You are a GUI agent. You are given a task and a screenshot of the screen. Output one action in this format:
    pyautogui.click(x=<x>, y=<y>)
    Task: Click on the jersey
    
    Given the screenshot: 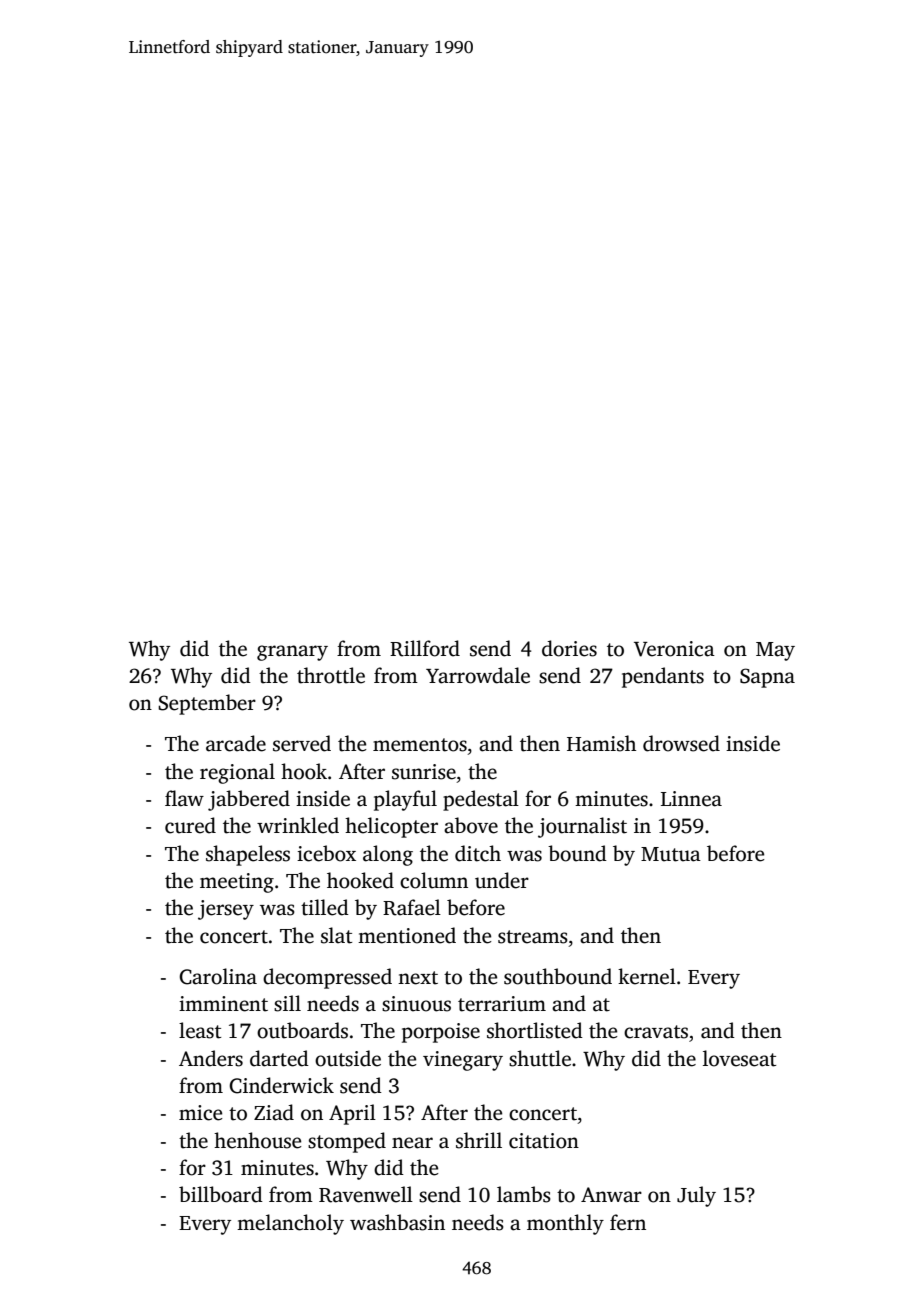 What is the action you would take?
    pyautogui.click(x=226, y=910)
